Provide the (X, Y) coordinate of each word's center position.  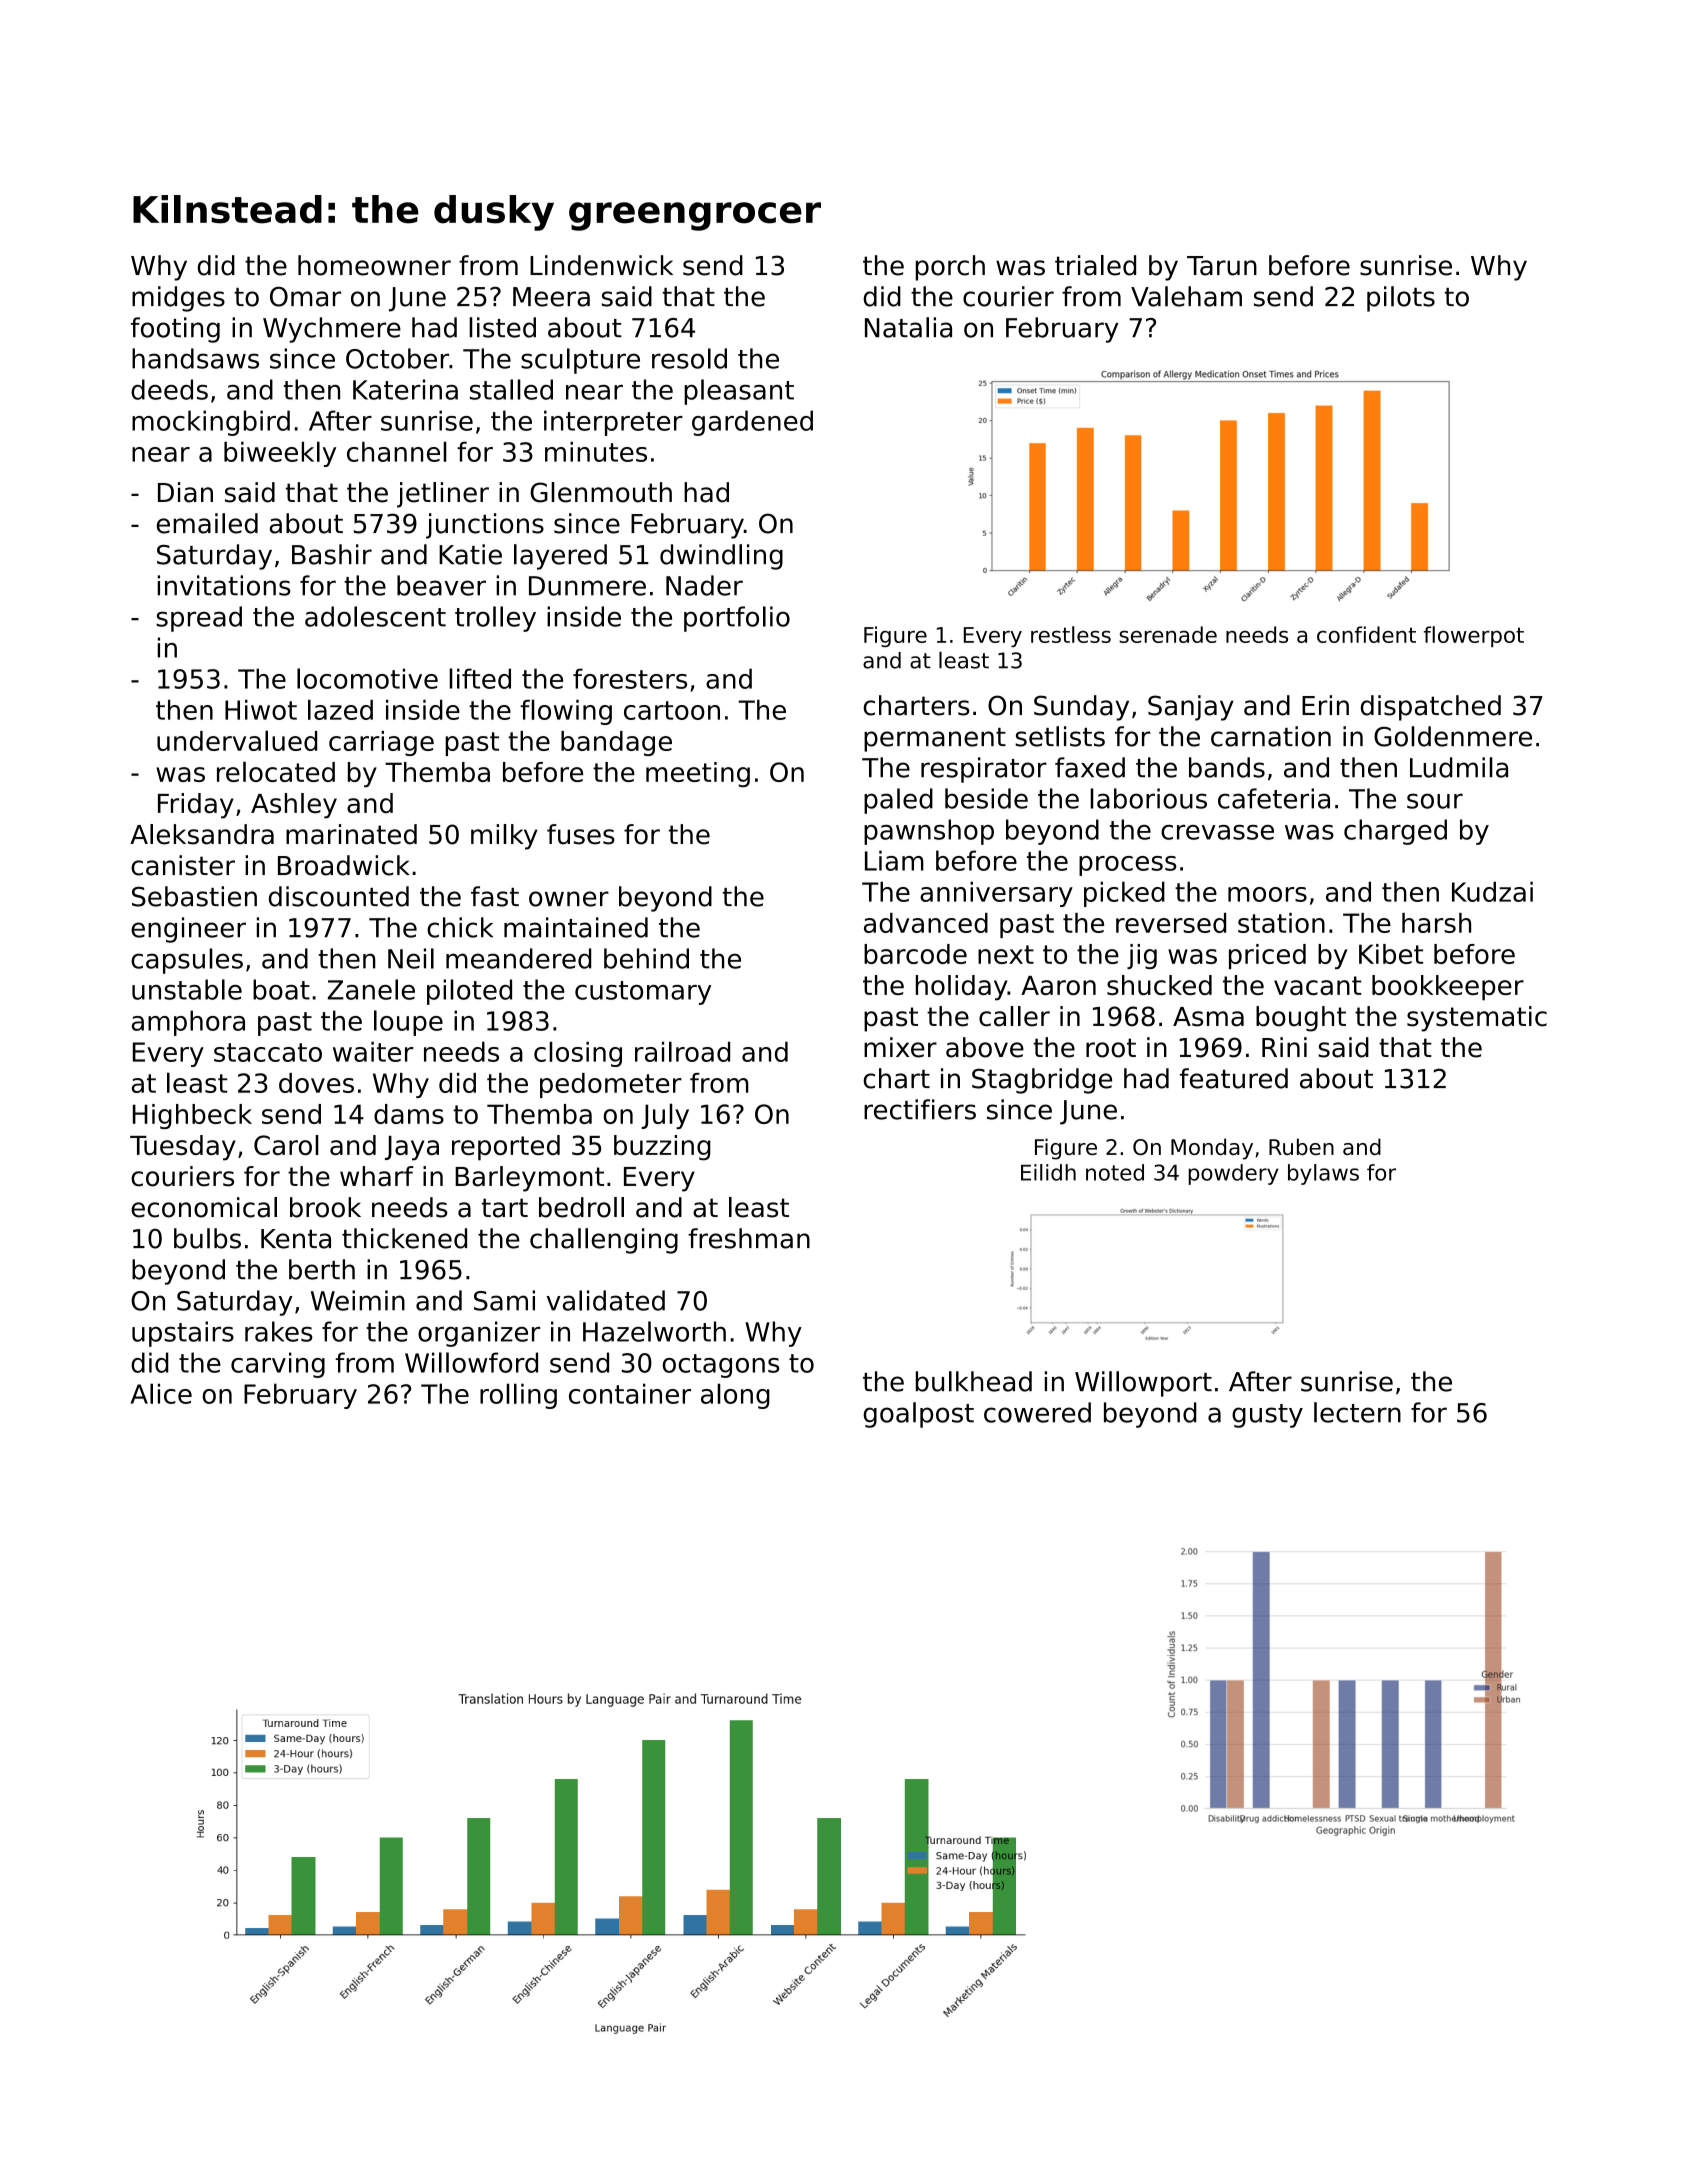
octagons (721, 1366)
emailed (207, 523)
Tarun (1222, 266)
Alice (161, 1393)
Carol (286, 1145)
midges (178, 299)
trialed (1095, 265)
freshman (749, 1238)
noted (1115, 1172)
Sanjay (1191, 708)
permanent (935, 740)
